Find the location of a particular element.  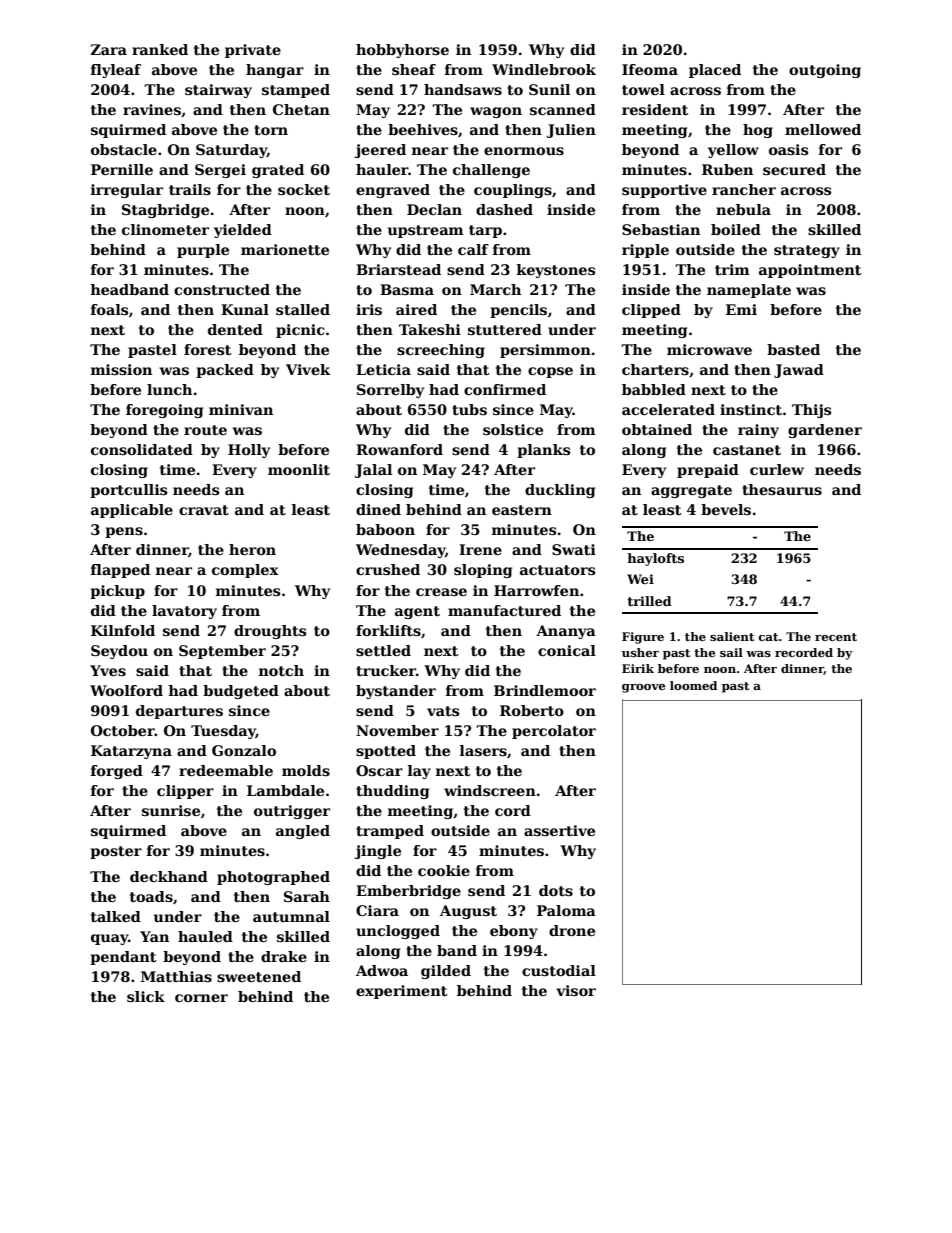

custodial is located at coordinates (559, 970).
